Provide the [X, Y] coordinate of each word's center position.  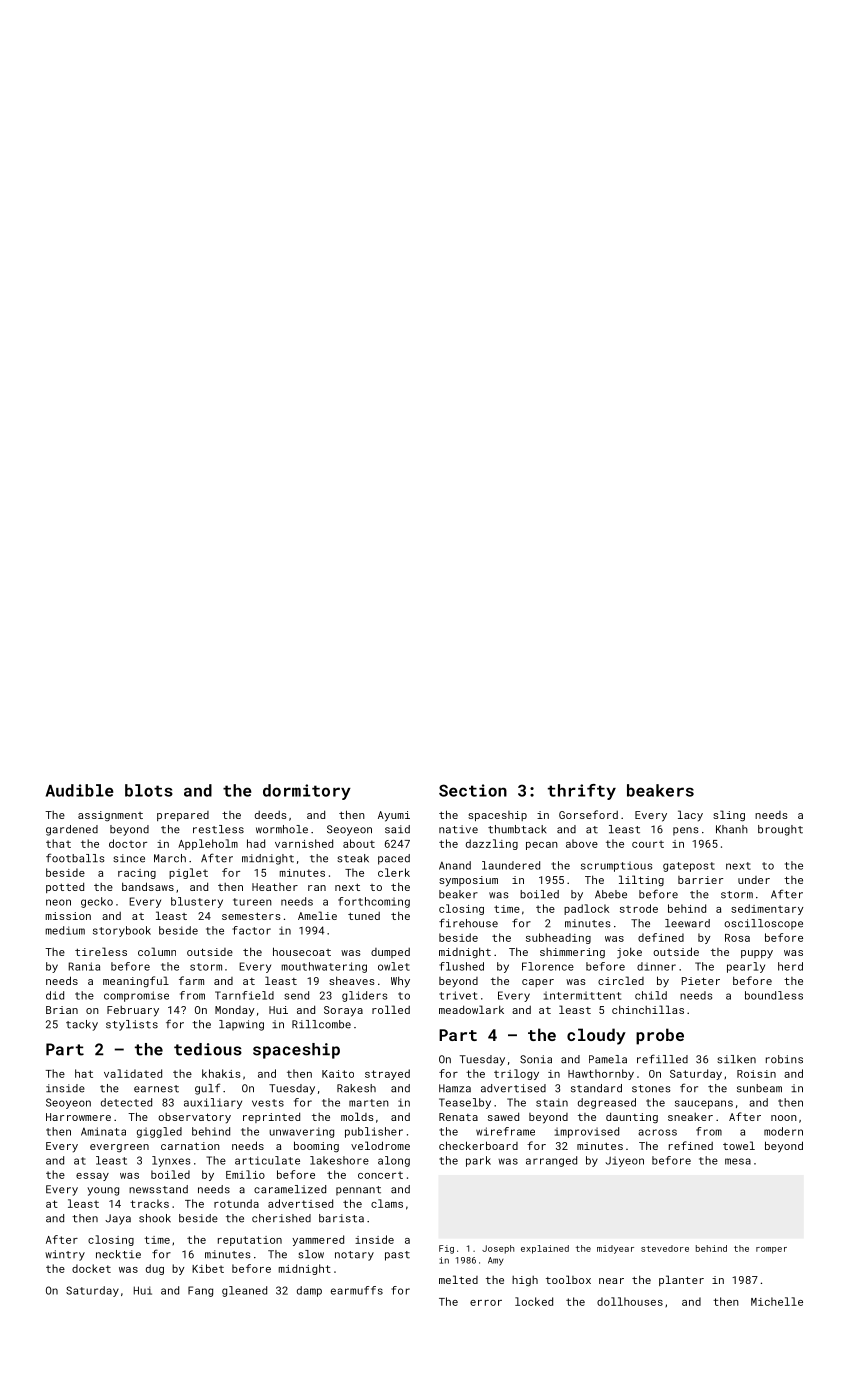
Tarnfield [244, 995]
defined [661, 937]
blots [149, 790]
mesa [738, 1161]
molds [357, 1116]
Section [473, 790]
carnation [190, 1146]
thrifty [582, 792]
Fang [200, 1291]
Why [400, 982]
